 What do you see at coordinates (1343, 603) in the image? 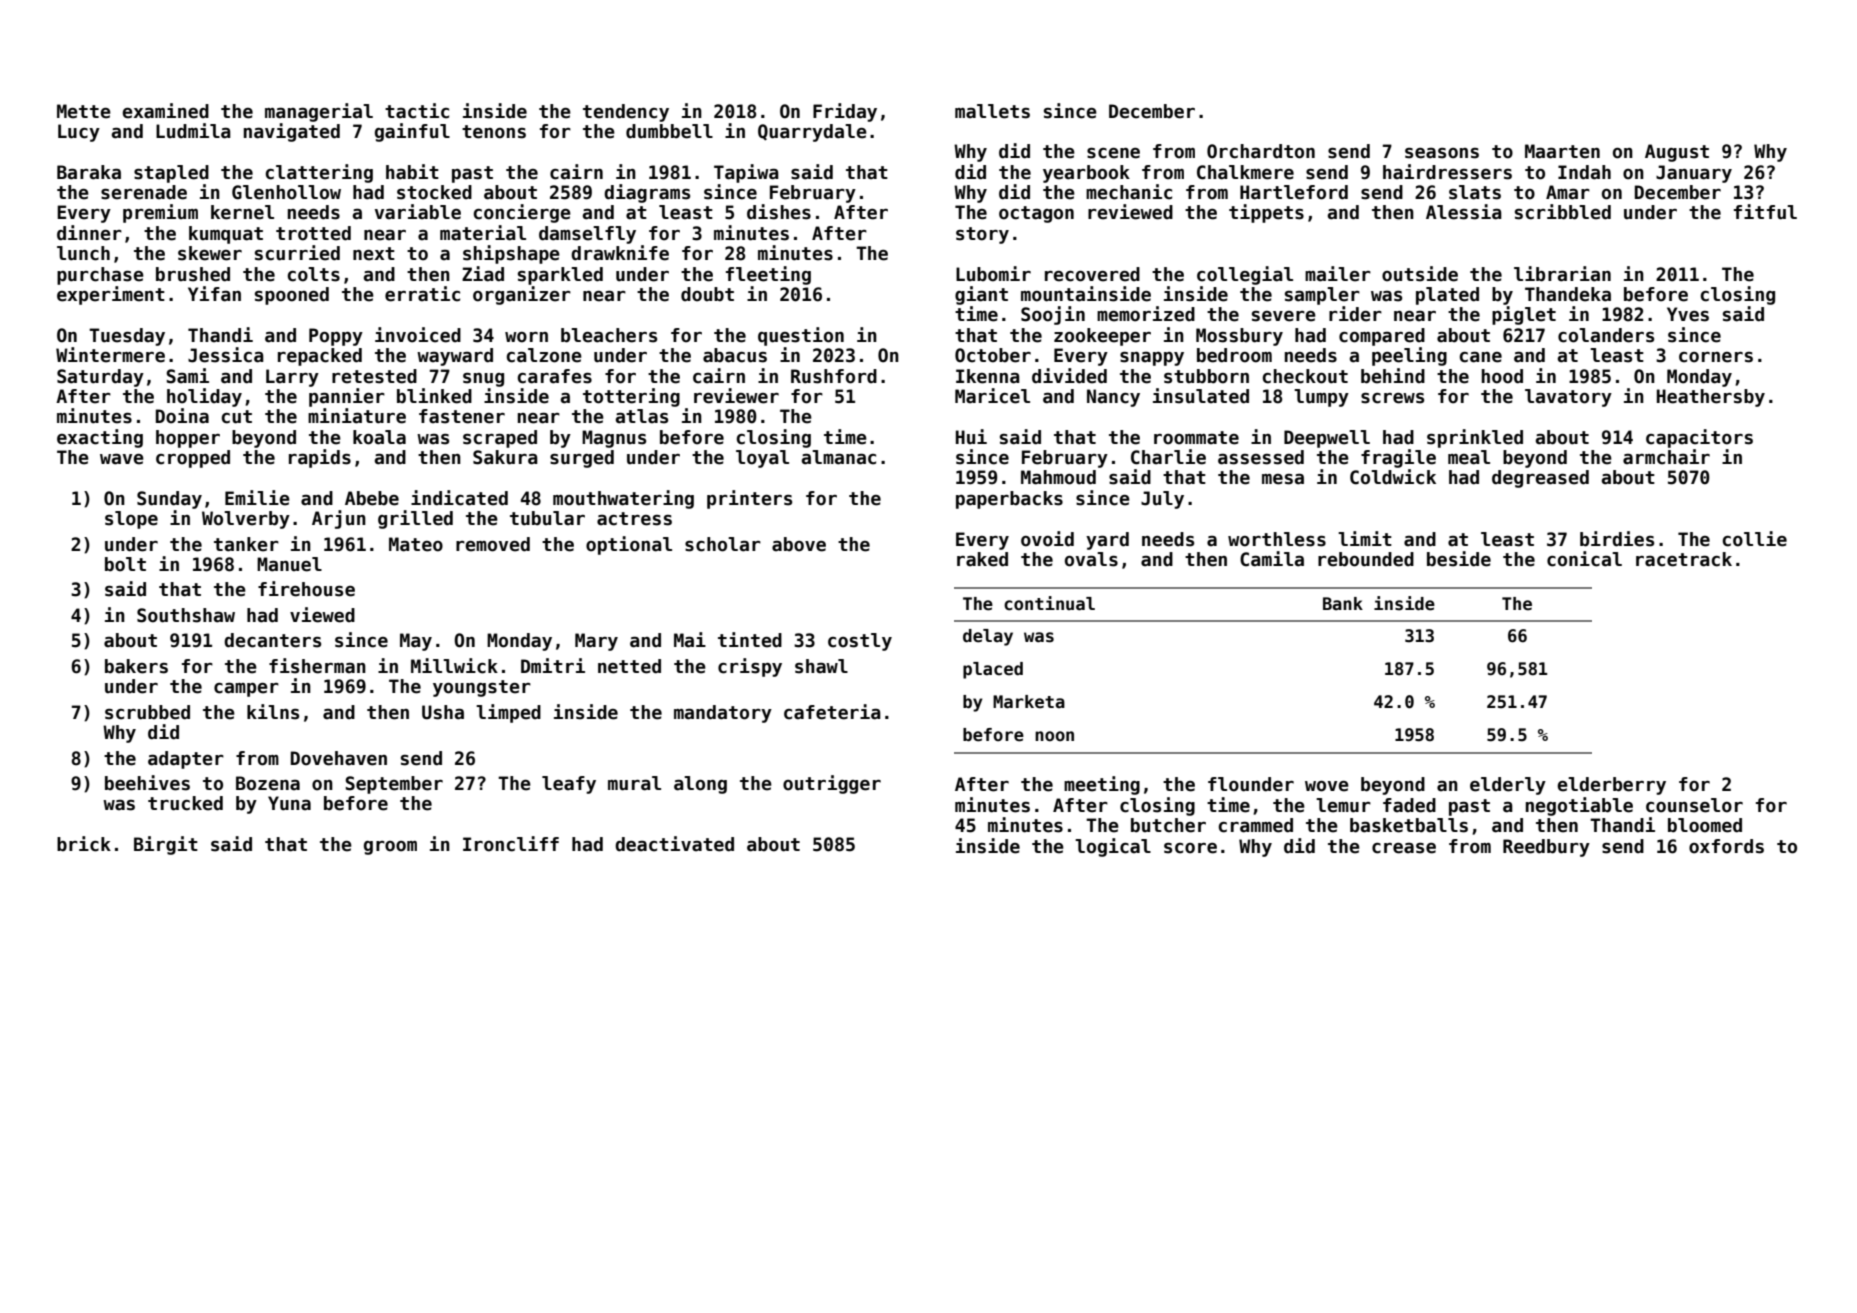
I see `Bank` at bounding box center [1343, 603].
